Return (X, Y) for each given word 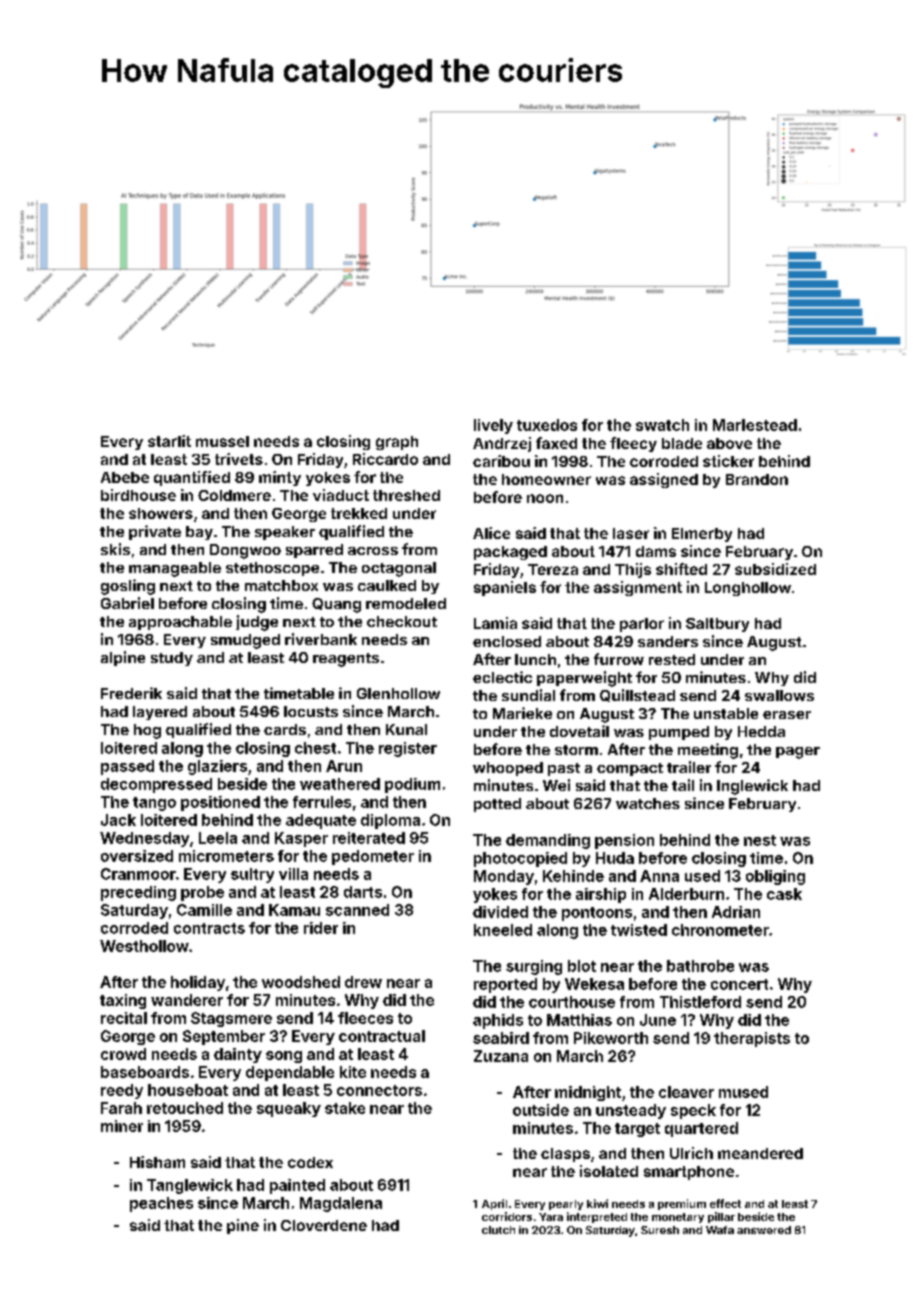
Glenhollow (398, 693)
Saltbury (717, 625)
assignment (638, 588)
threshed (406, 495)
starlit (169, 441)
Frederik (131, 693)
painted (297, 1186)
